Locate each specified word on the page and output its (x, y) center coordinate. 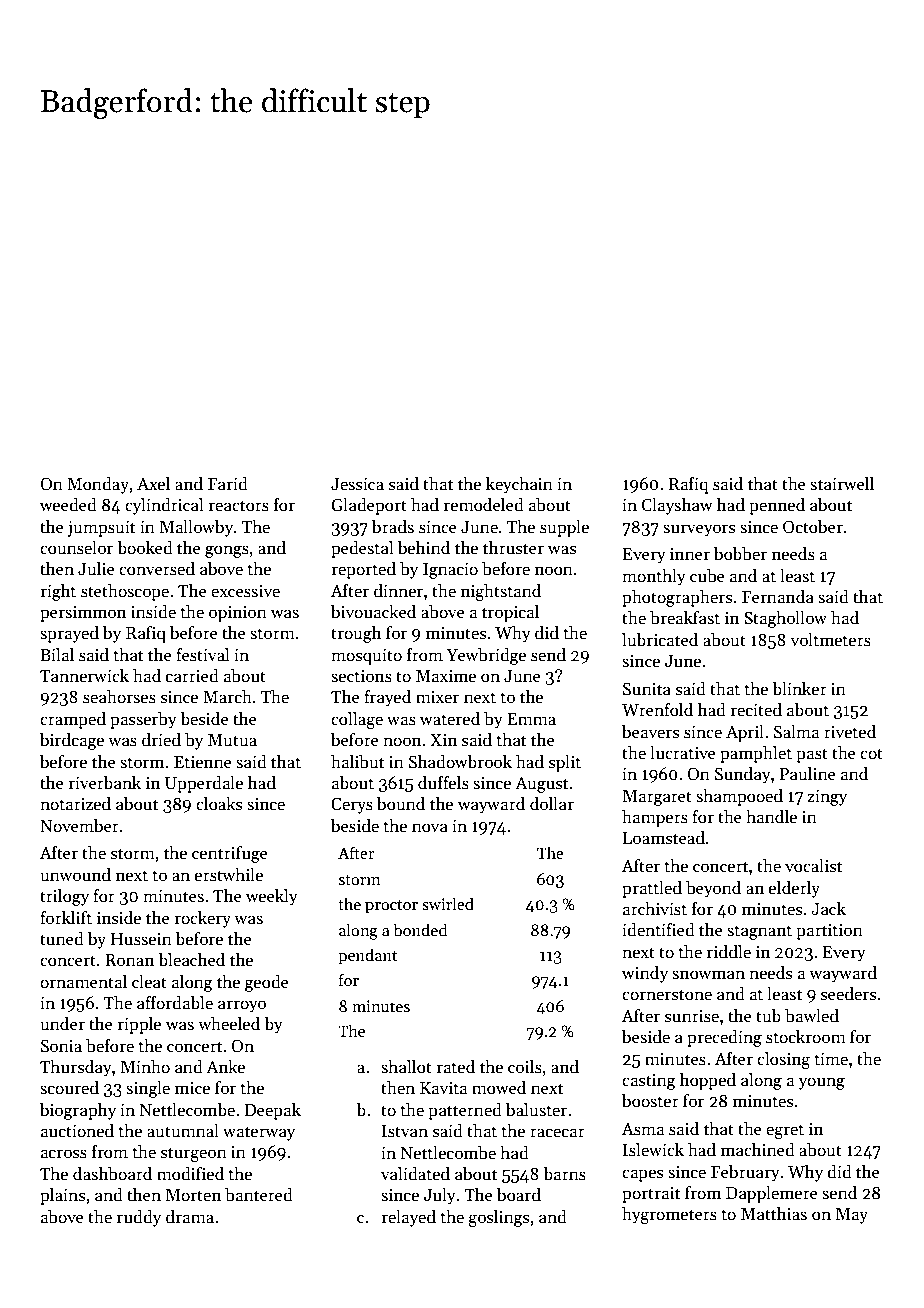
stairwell (842, 484)
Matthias (774, 1214)
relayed (409, 1218)
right (58, 592)
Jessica (357, 484)
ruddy (139, 1218)
